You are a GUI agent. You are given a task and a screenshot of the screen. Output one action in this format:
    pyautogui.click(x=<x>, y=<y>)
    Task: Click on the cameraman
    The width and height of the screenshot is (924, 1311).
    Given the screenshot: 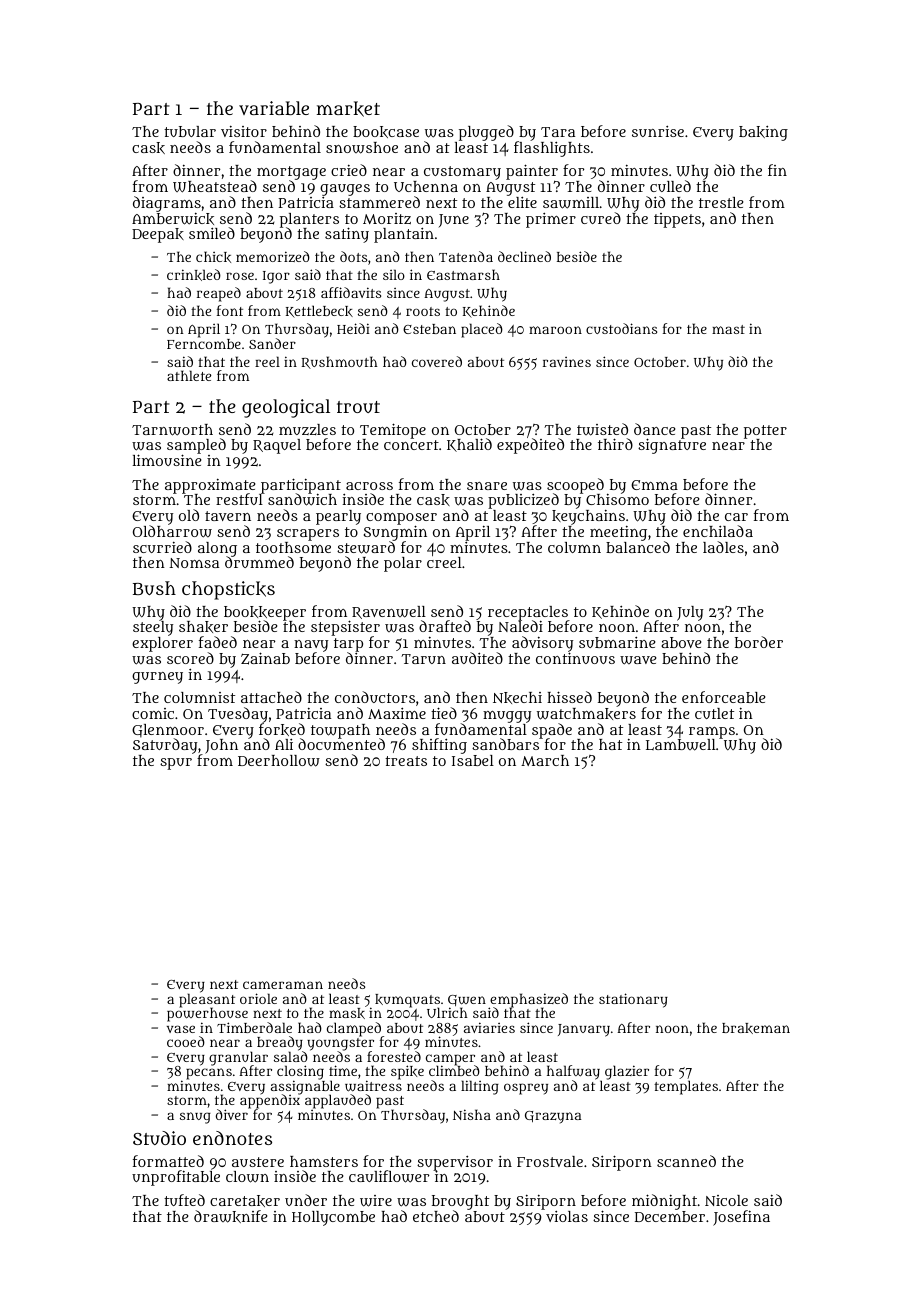 What is the action you would take?
    pyautogui.click(x=283, y=985)
